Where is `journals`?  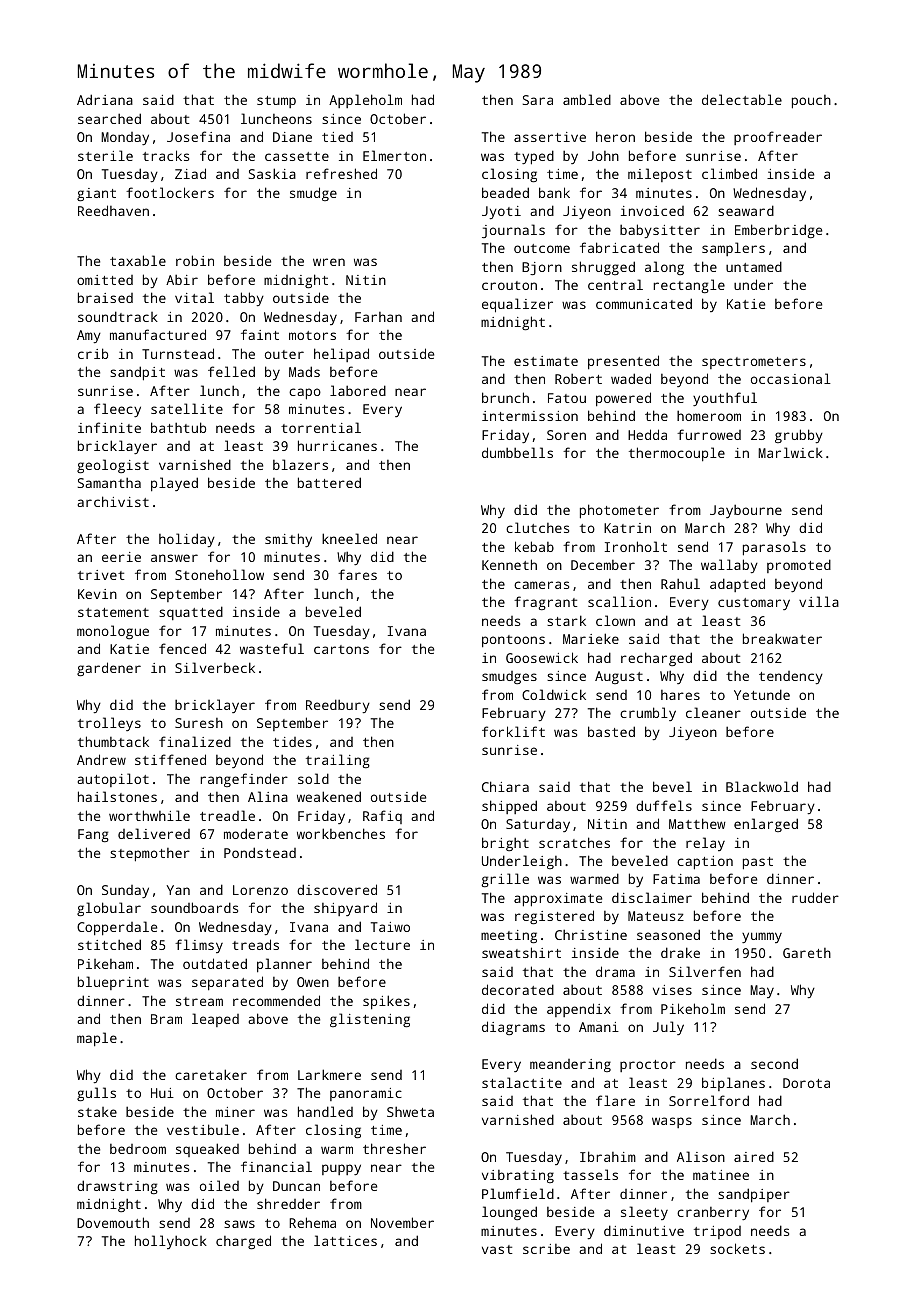
journals is located at coordinates (513, 231).
